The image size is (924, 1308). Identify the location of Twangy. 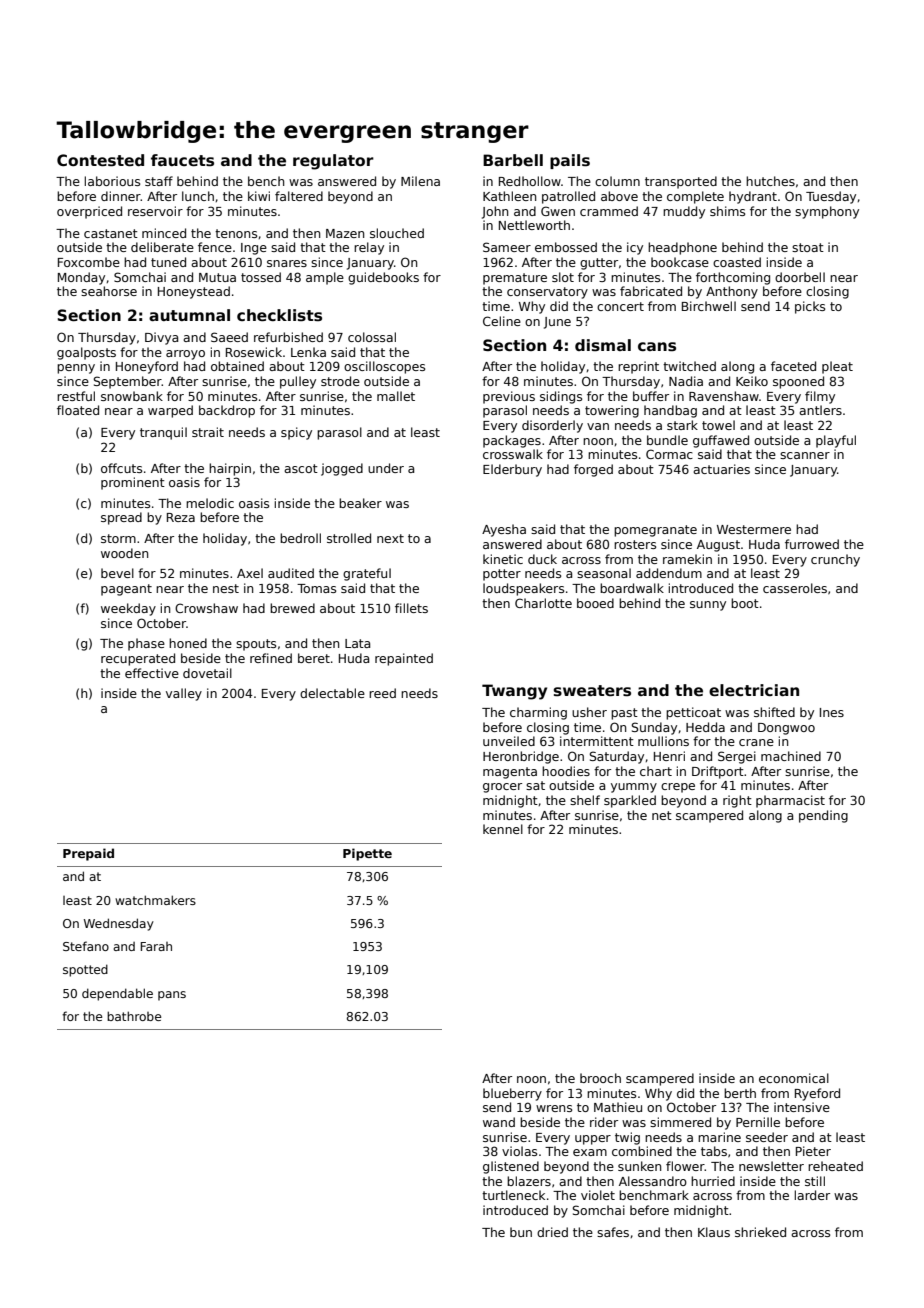
(514, 692).
